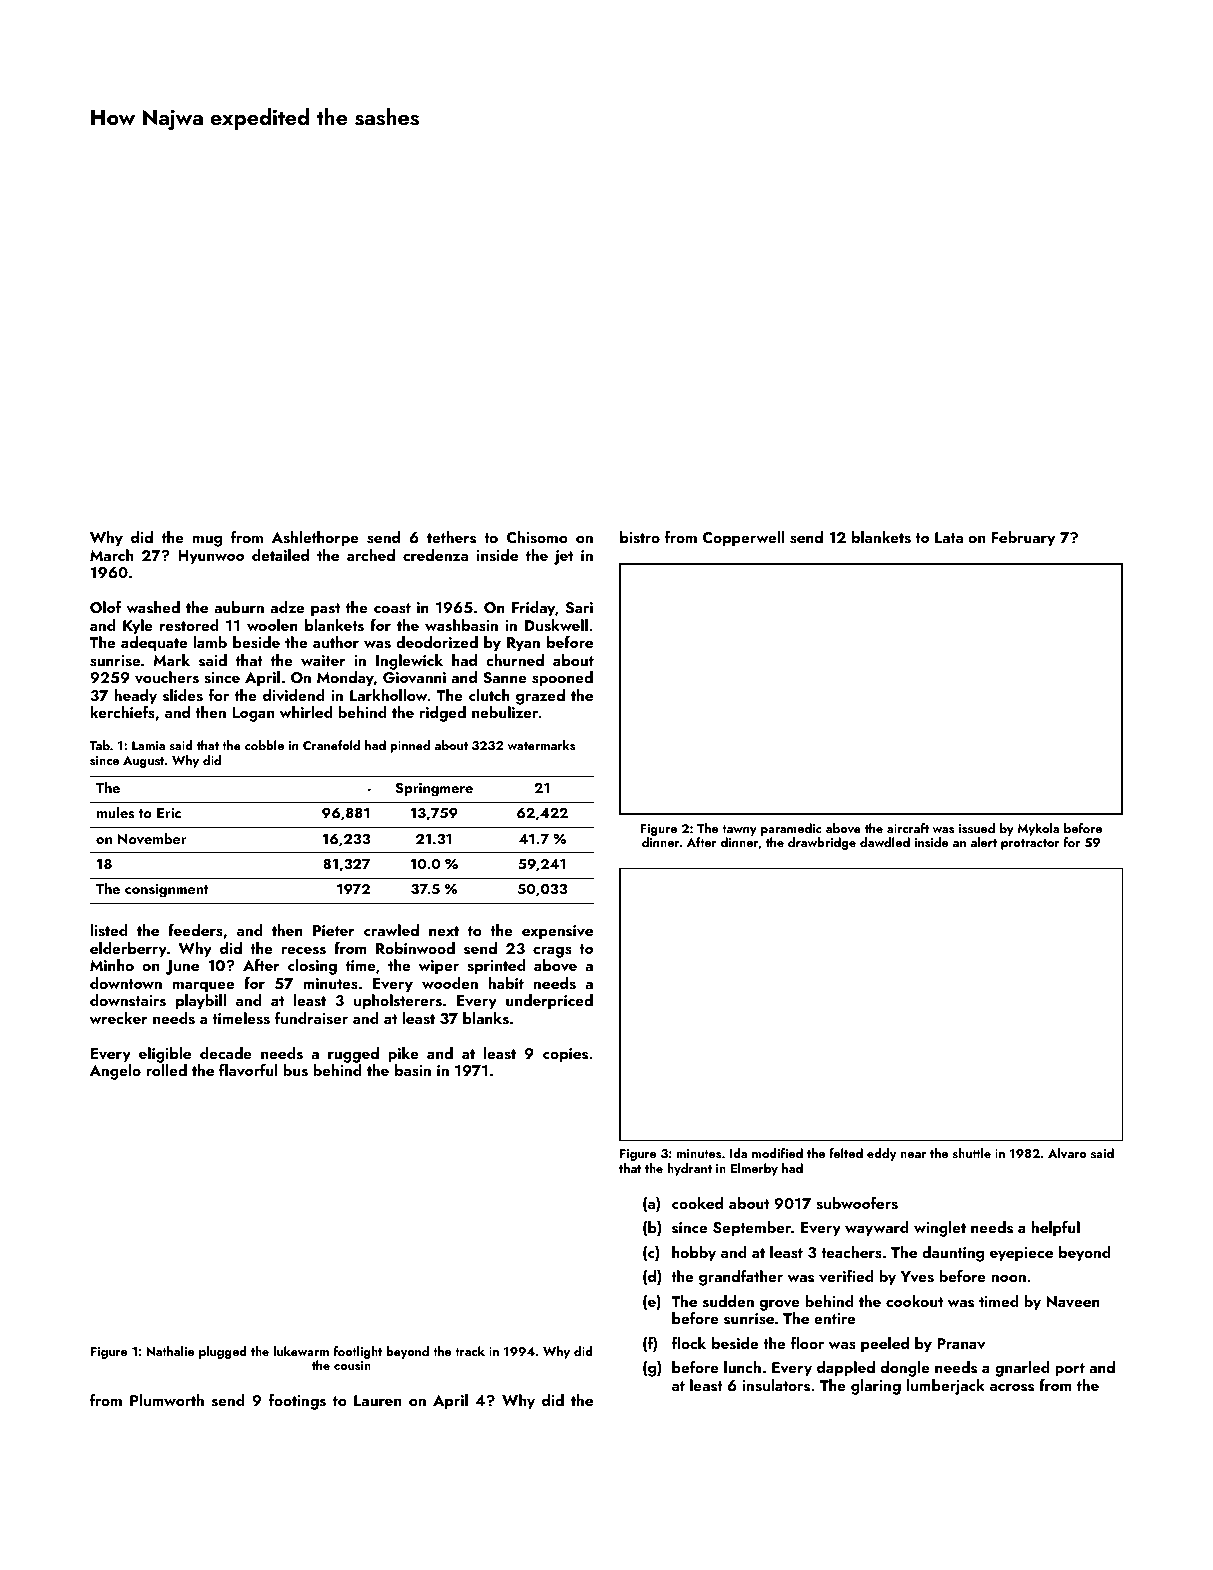 The image size is (1213, 1570). I want to click on aircraft, so click(908, 828).
